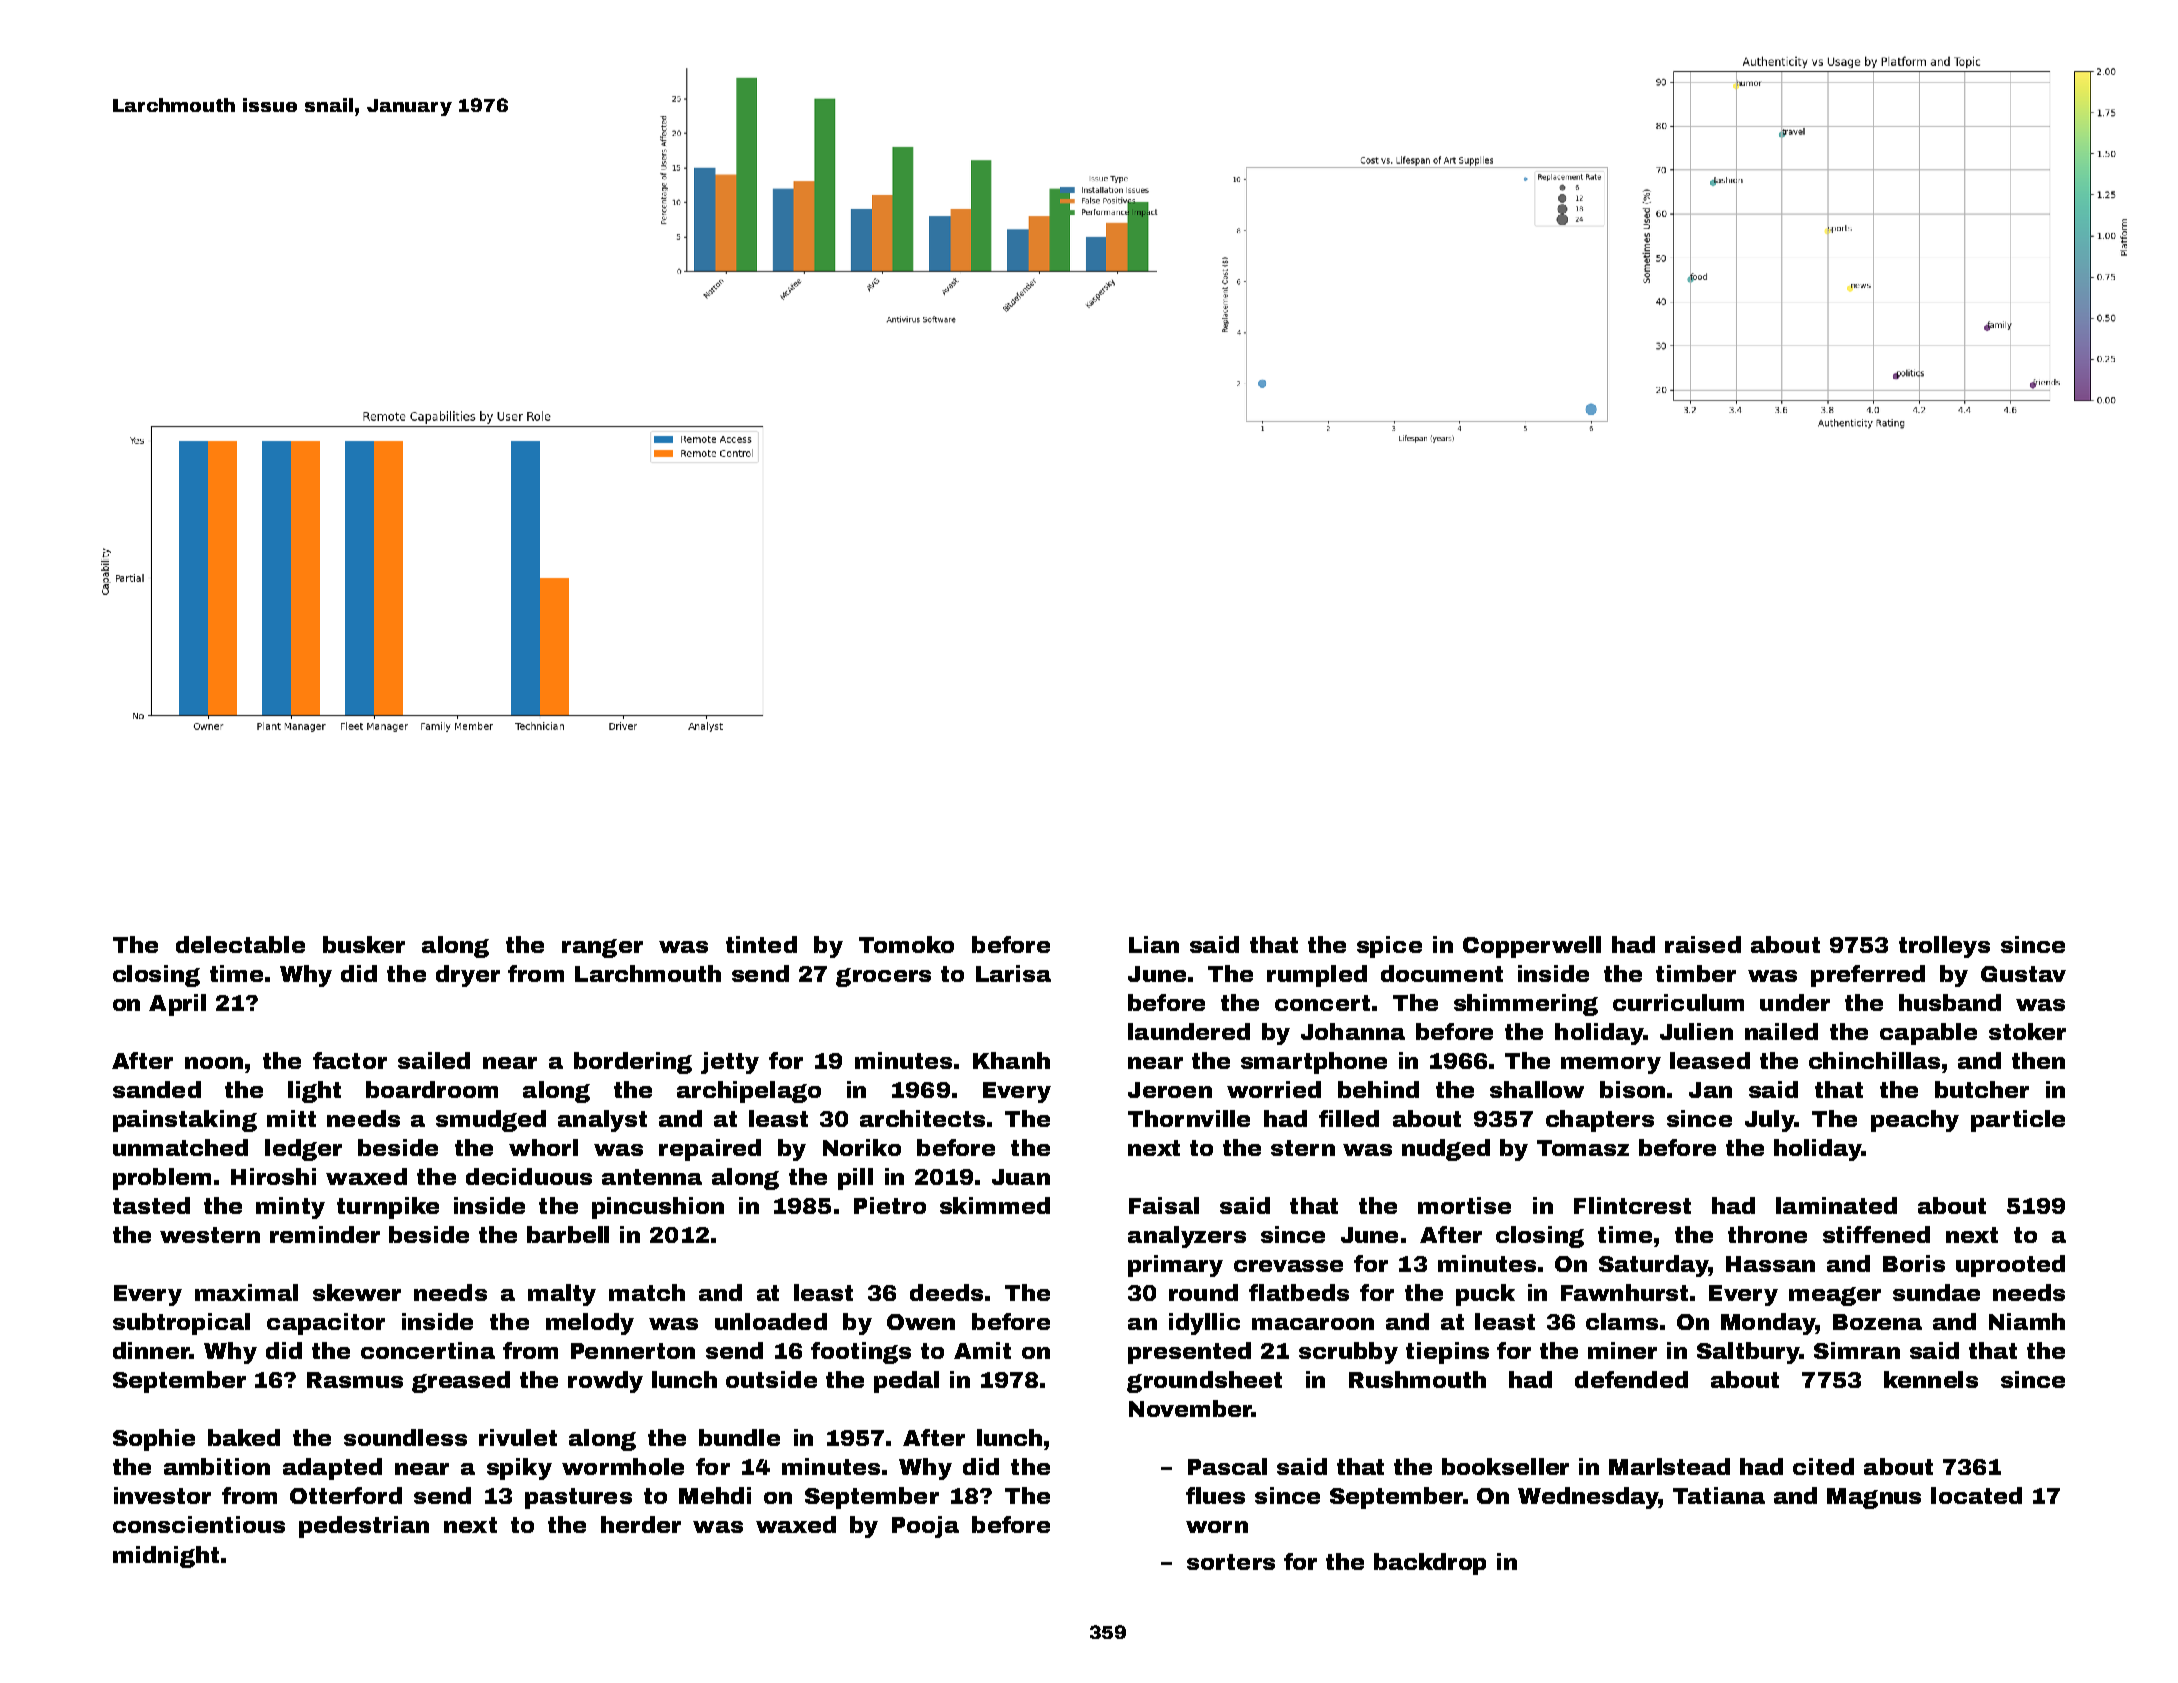 This document has width=2178, height=1683. What do you see at coordinates (214, 1063) in the document?
I see `noon` at bounding box center [214, 1063].
